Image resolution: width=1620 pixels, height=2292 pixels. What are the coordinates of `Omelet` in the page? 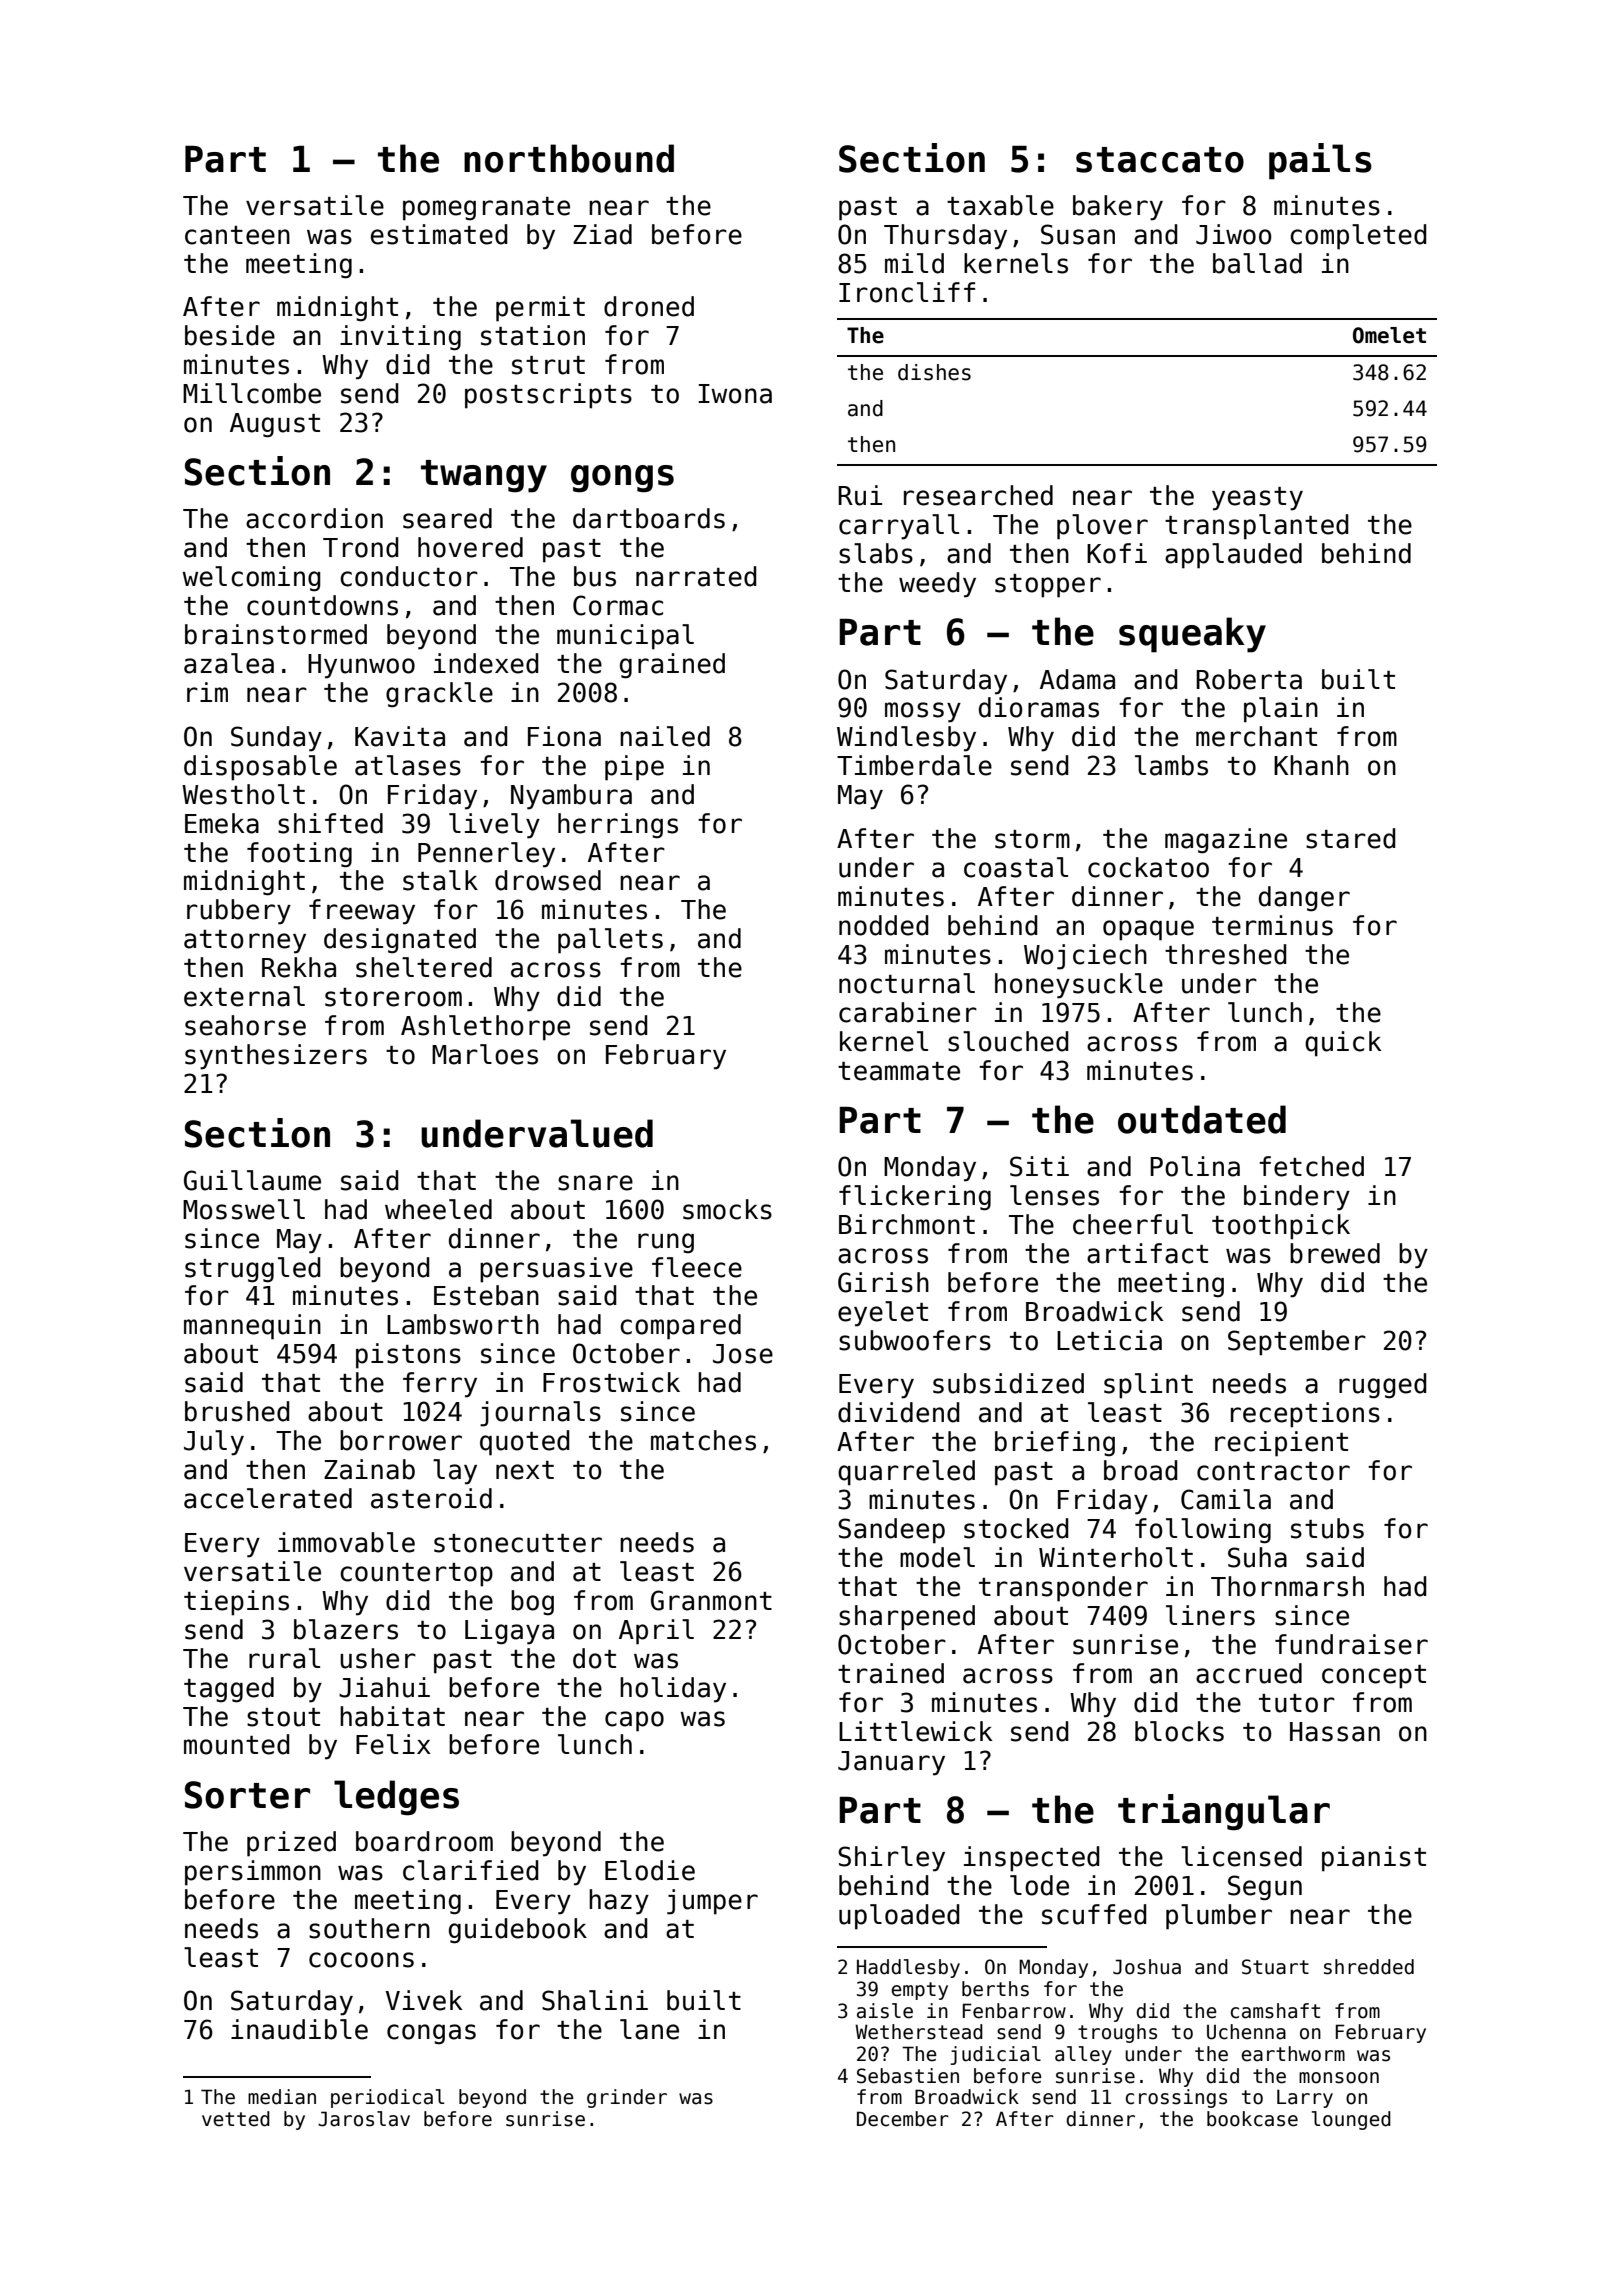 It's located at (1389, 335).
